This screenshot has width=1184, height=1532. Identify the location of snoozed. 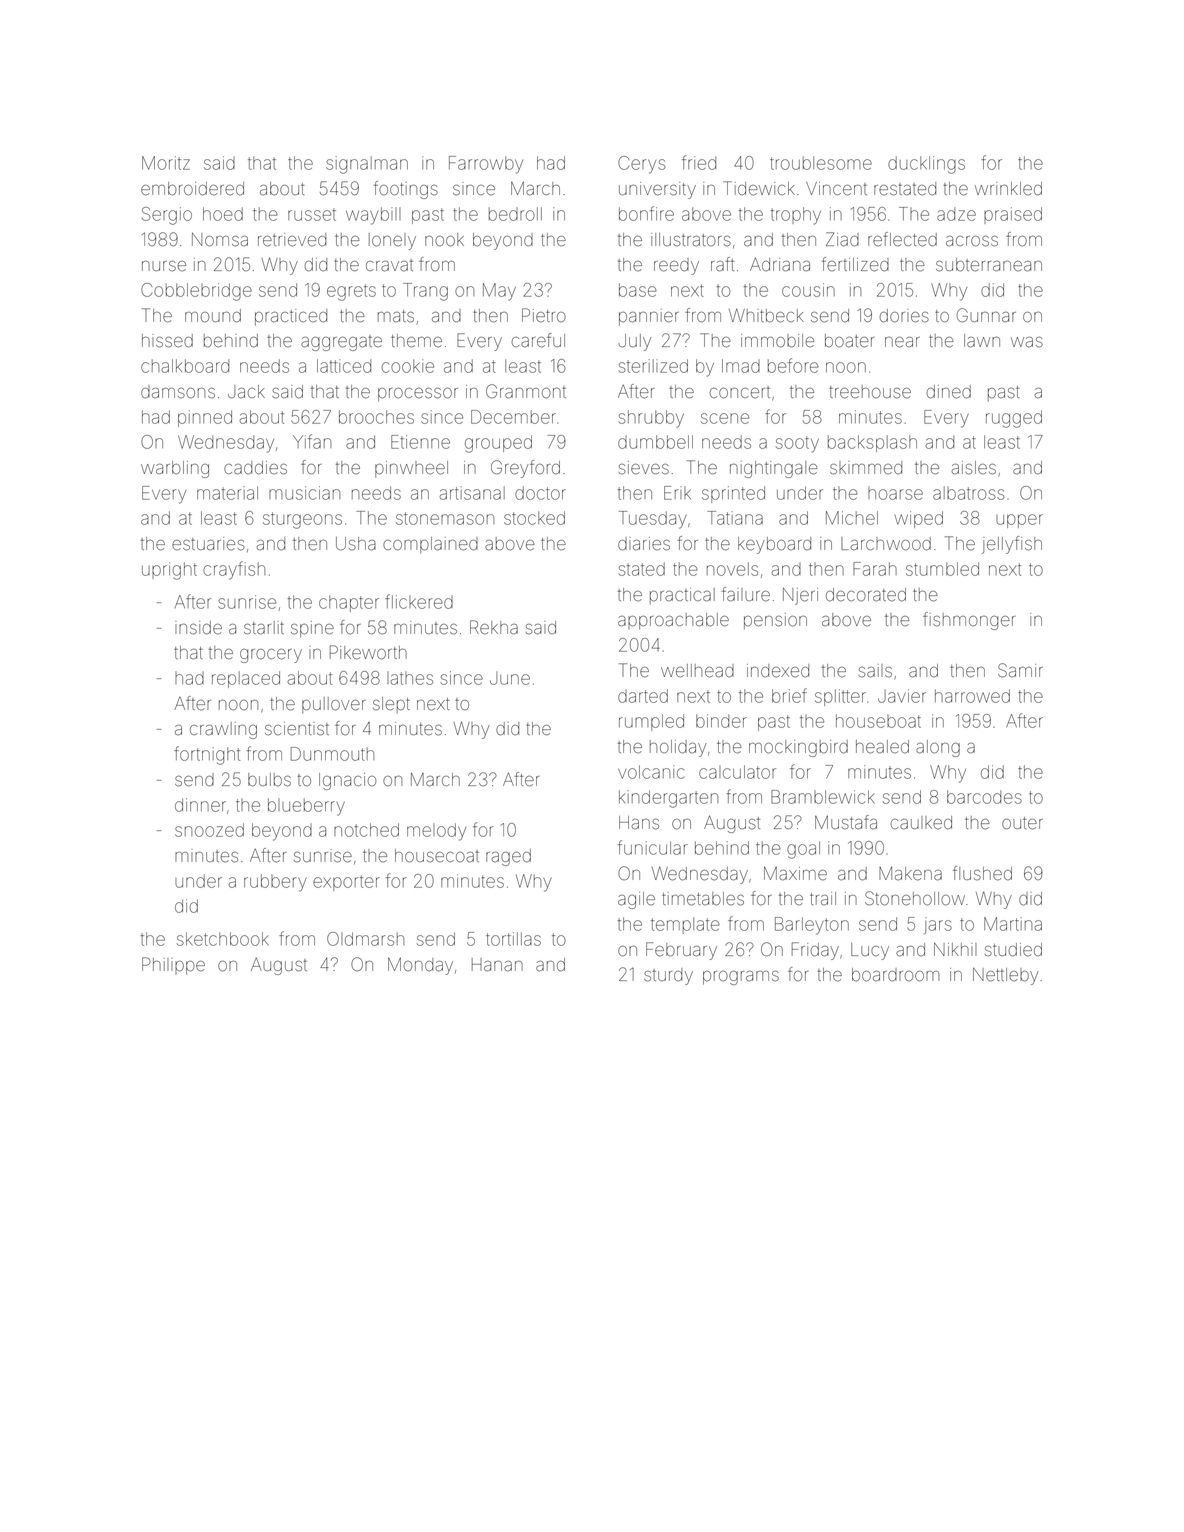
(209, 830).
